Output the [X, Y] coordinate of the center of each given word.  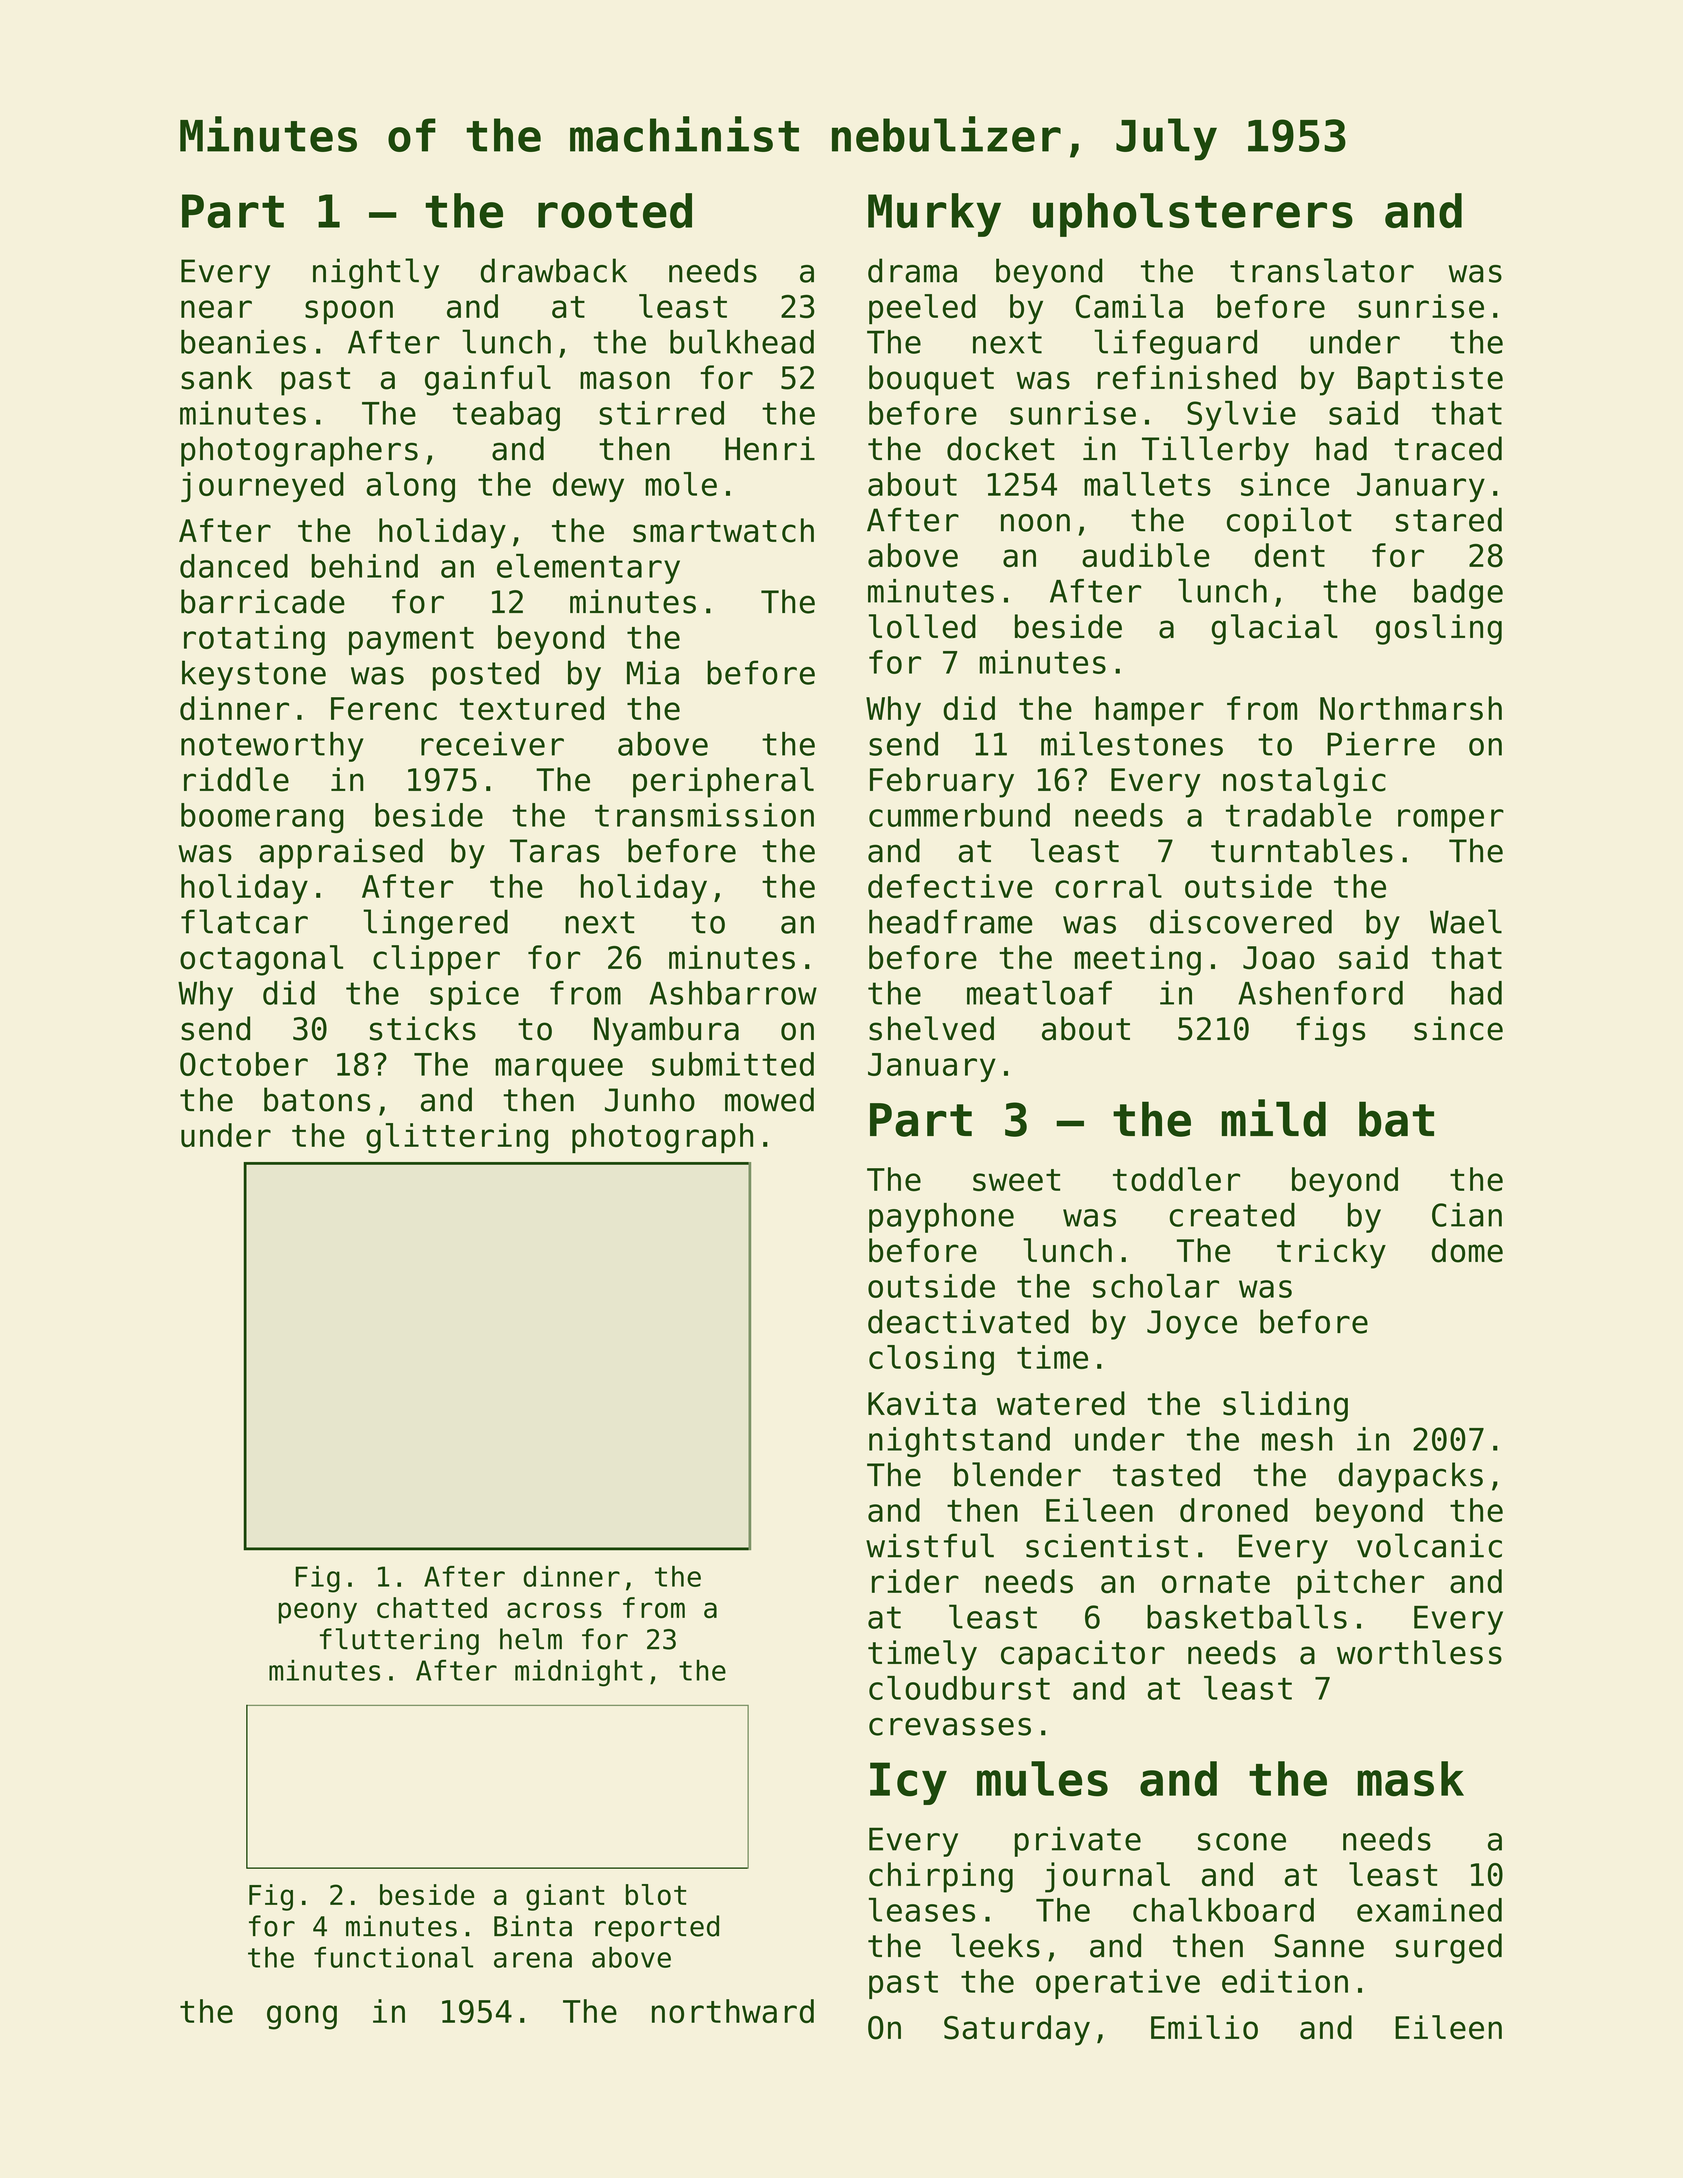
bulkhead [742, 341]
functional [393, 1957]
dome [1467, 1250]
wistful [930, 1545]
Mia [653, 672]
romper [1451, 821]
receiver [492, 744]
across [554, 1610]
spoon [349, 312]
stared [1449, 519]
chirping [941, 1877]
